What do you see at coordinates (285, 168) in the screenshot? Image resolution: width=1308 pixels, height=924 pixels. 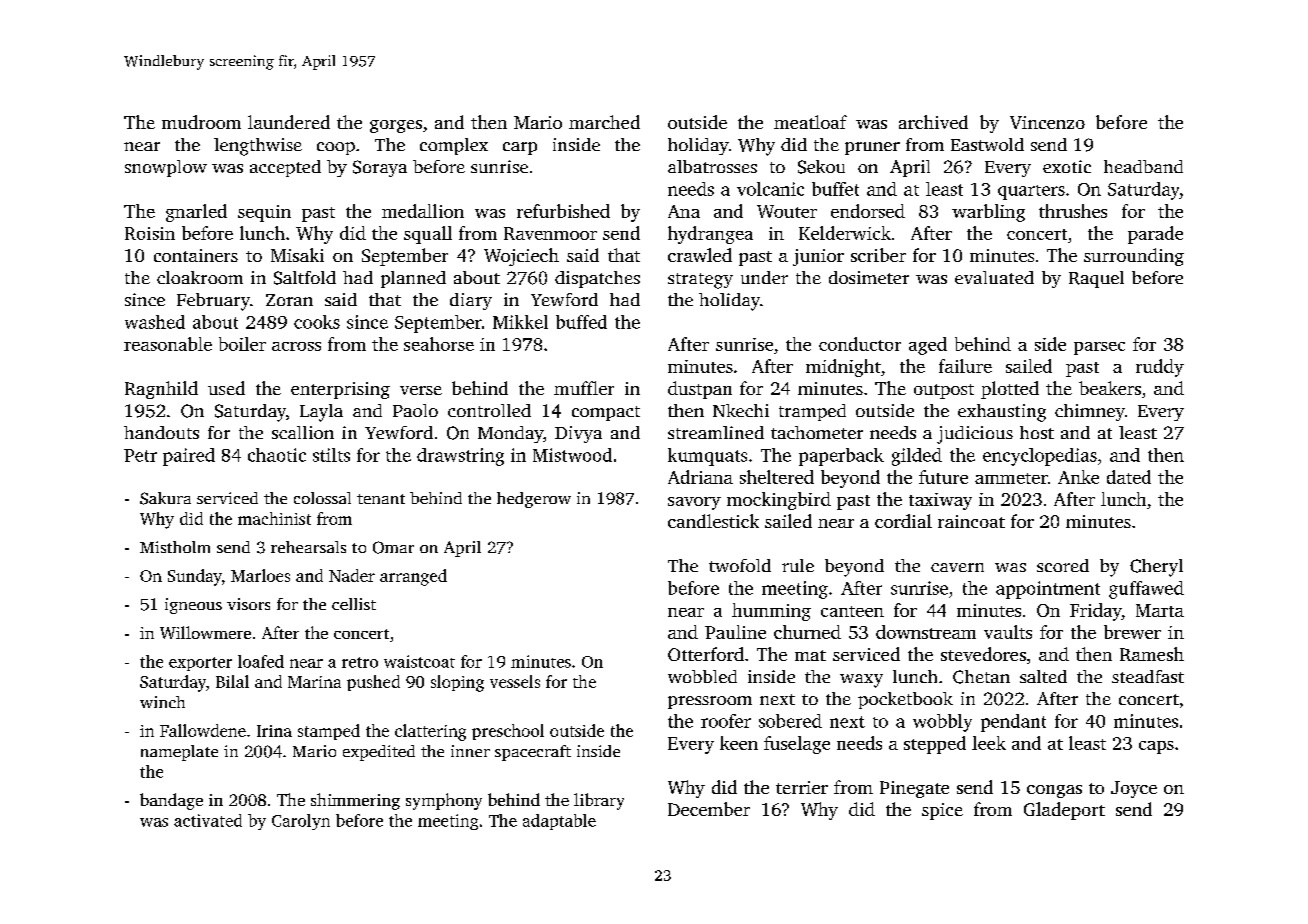 I see `accepted` at bounding box center [285, 168].
